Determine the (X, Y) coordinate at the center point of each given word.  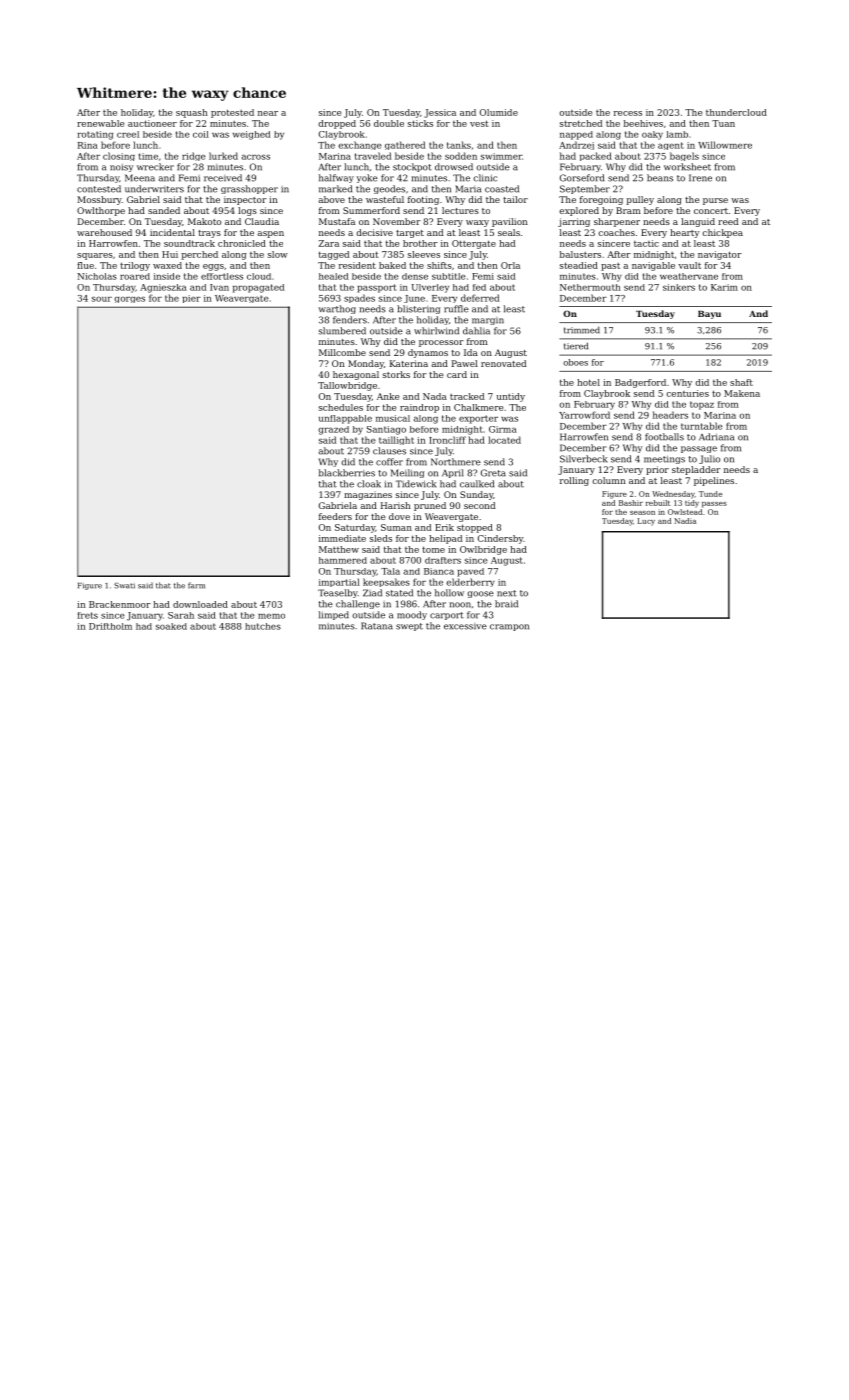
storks (396, 374)
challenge (358, 604)
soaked (171, 626)
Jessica (440, 113)
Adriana (716, 437)
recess (628, 113)
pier (192, 299)
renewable (100, 123)
